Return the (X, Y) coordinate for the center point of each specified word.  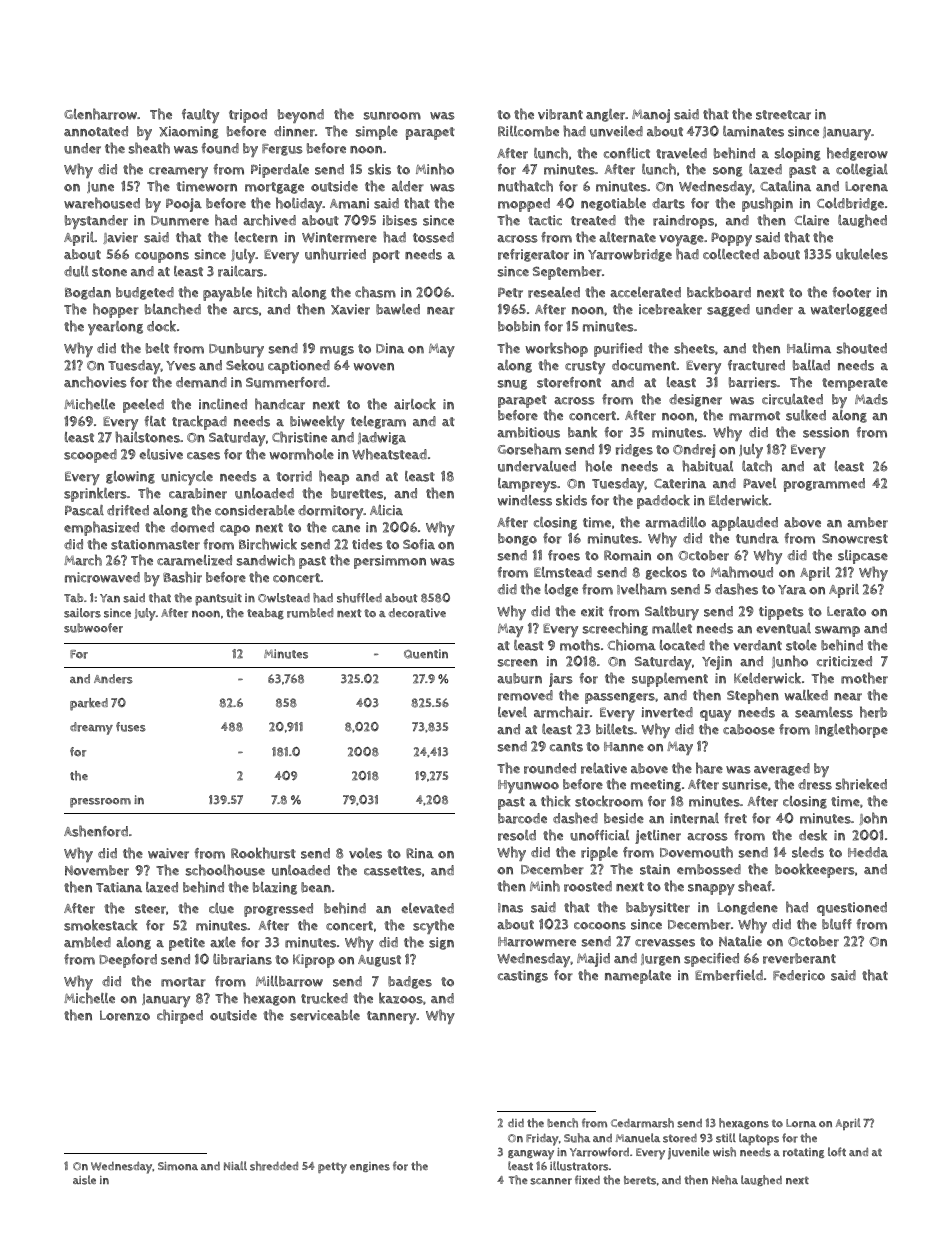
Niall (235, 1165)
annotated (96, 131)
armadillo (675, 522)
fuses (131, 727)
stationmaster (155, 544)
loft (837, 1152)
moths (580, 645)
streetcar (783, 115)
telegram (378, 422)
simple (377, 132)
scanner (551, 1181)
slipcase (863, 557)
